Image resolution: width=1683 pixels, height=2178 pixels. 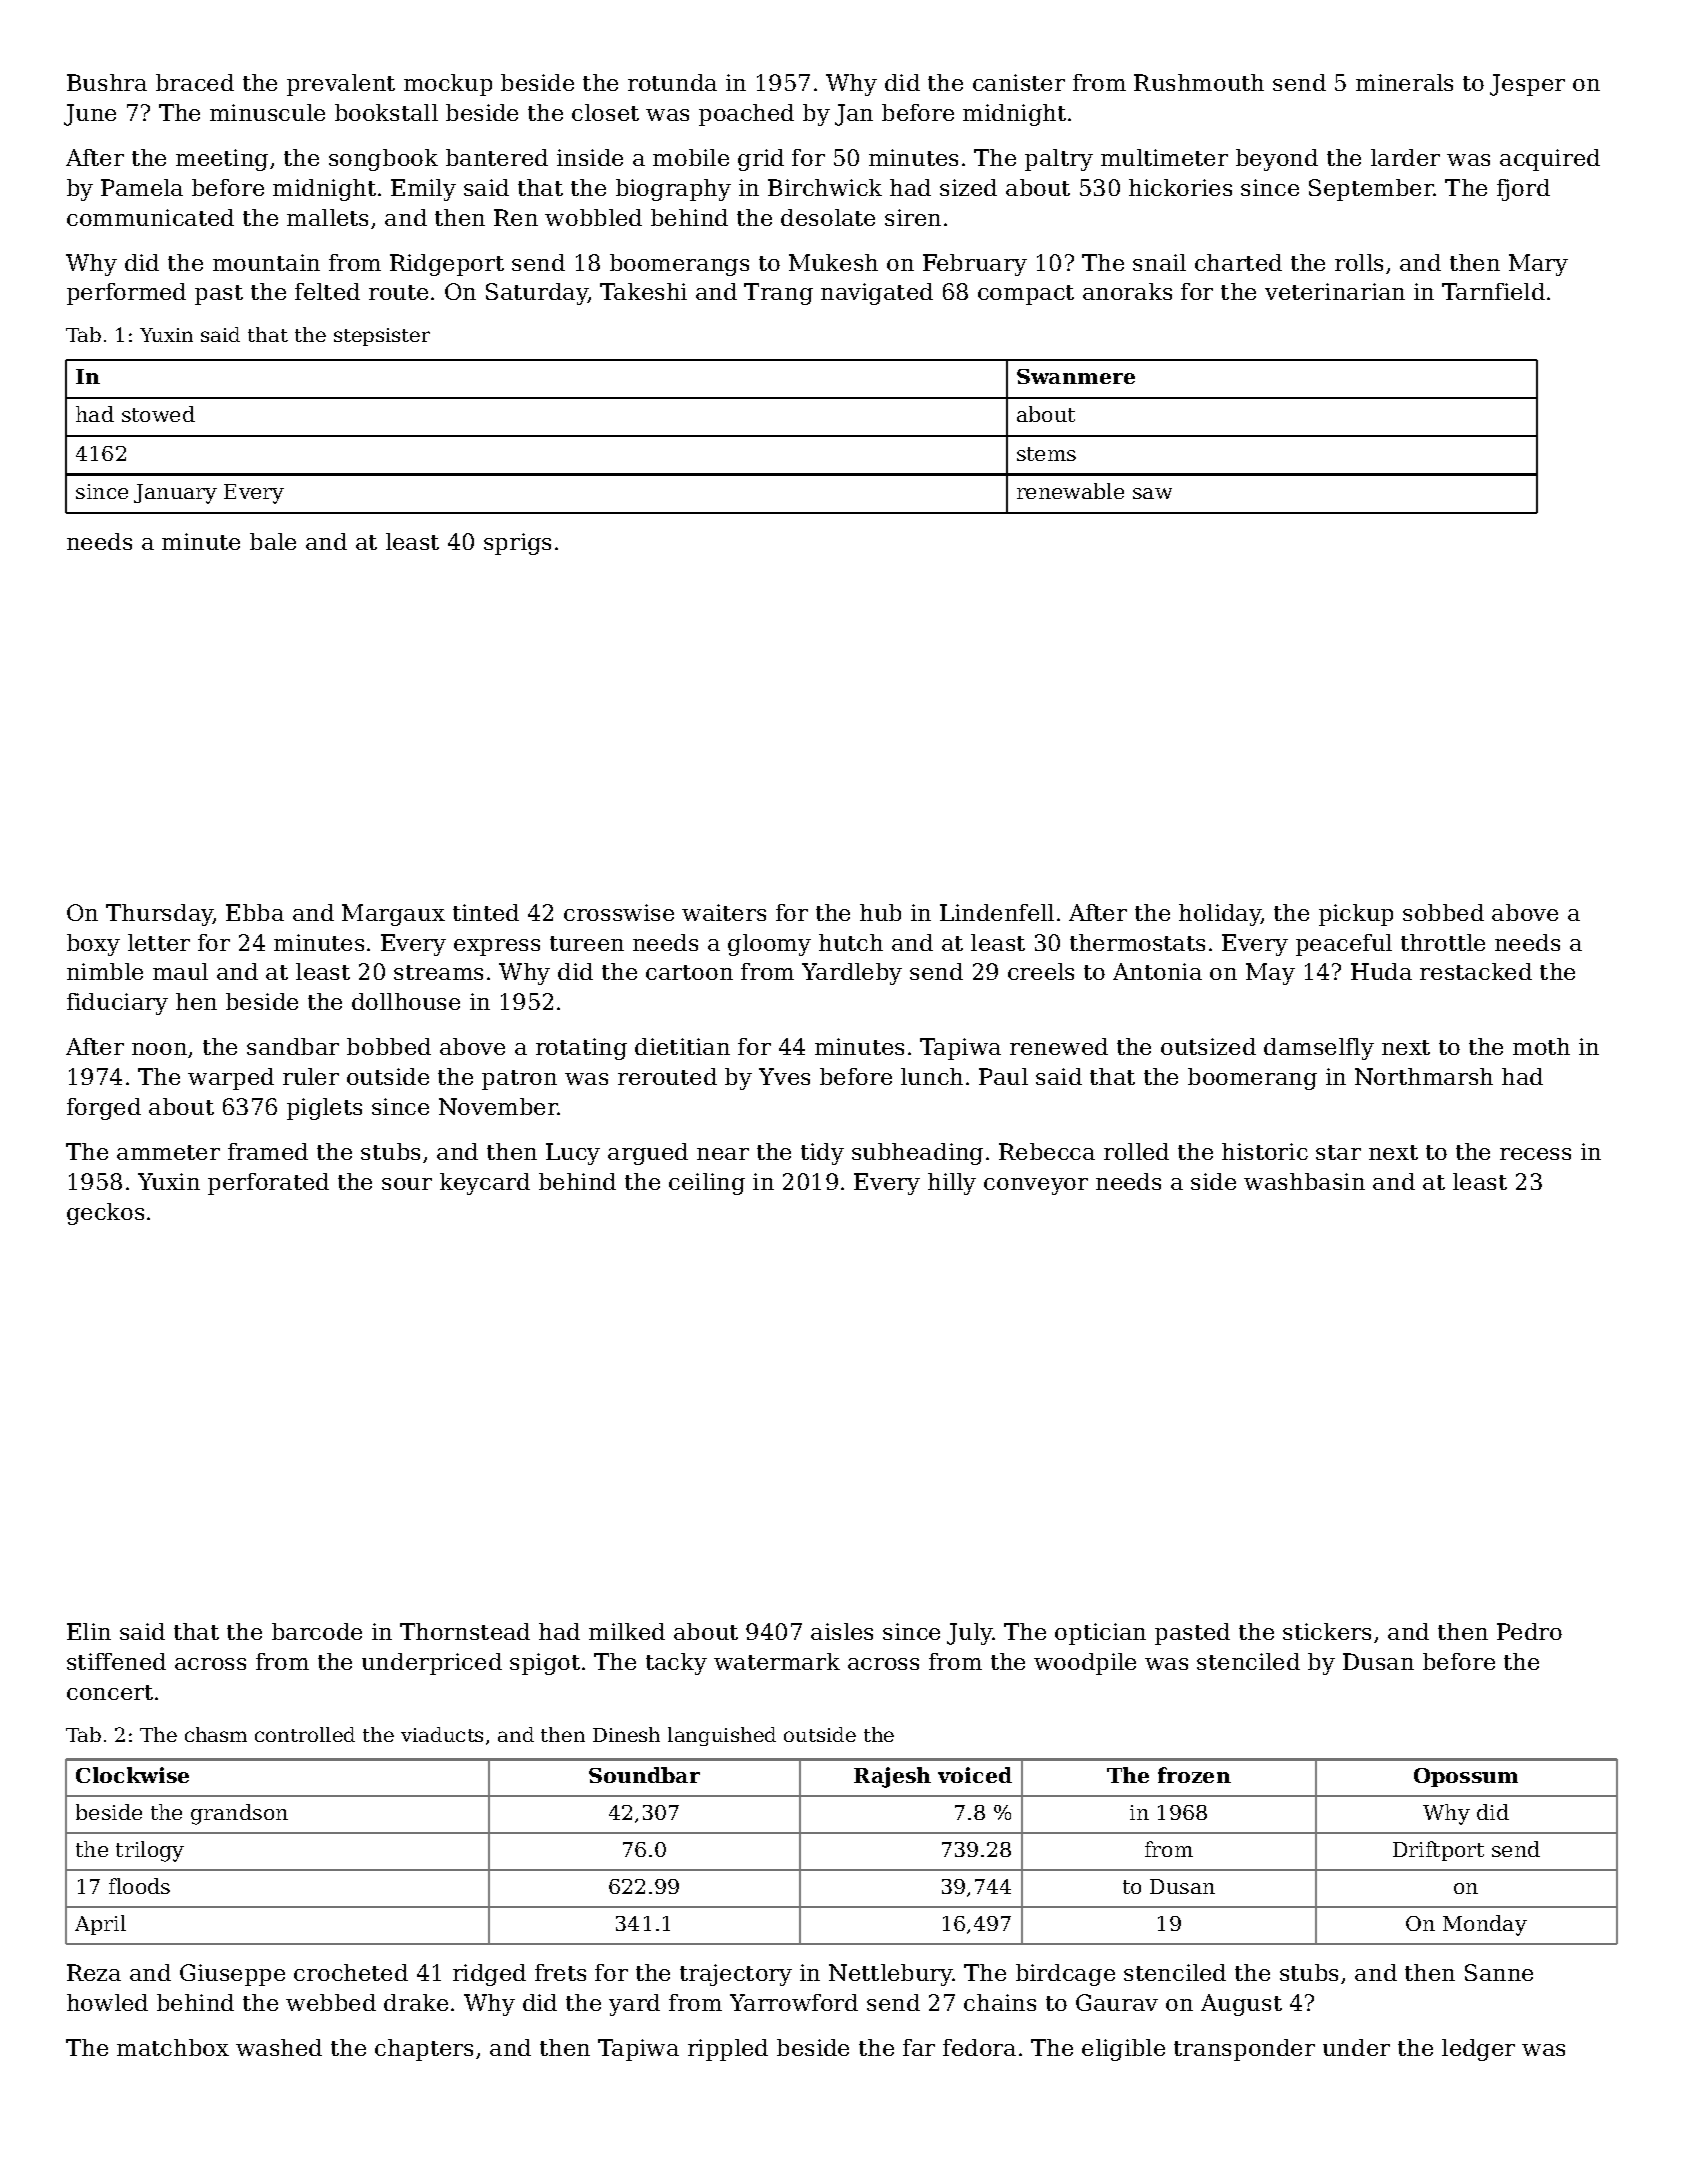 I want to click on fedora, so click(x=979, y=2047).
